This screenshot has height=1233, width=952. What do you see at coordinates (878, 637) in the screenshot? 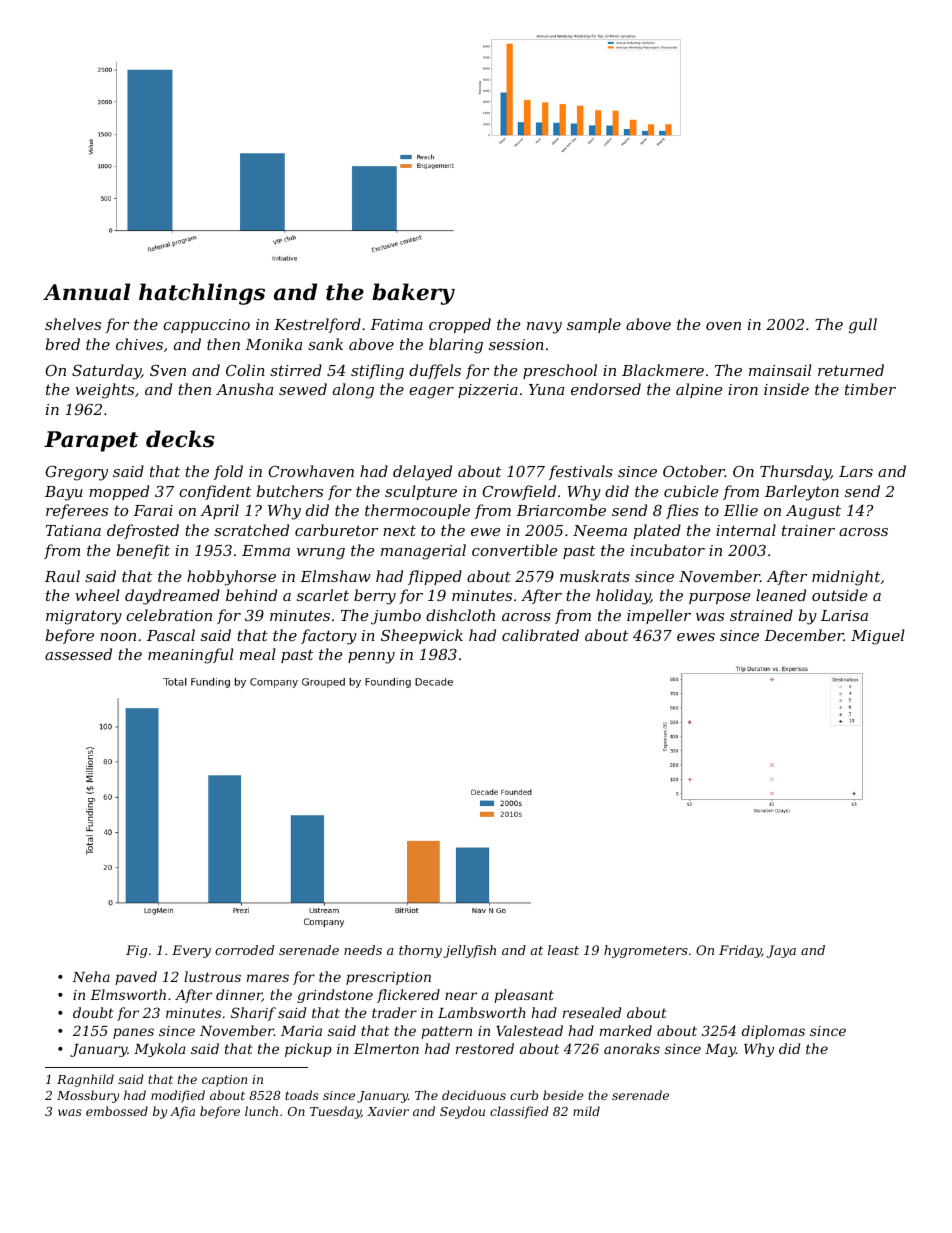
I see `Miguel` at bounding box center [878, 637].
